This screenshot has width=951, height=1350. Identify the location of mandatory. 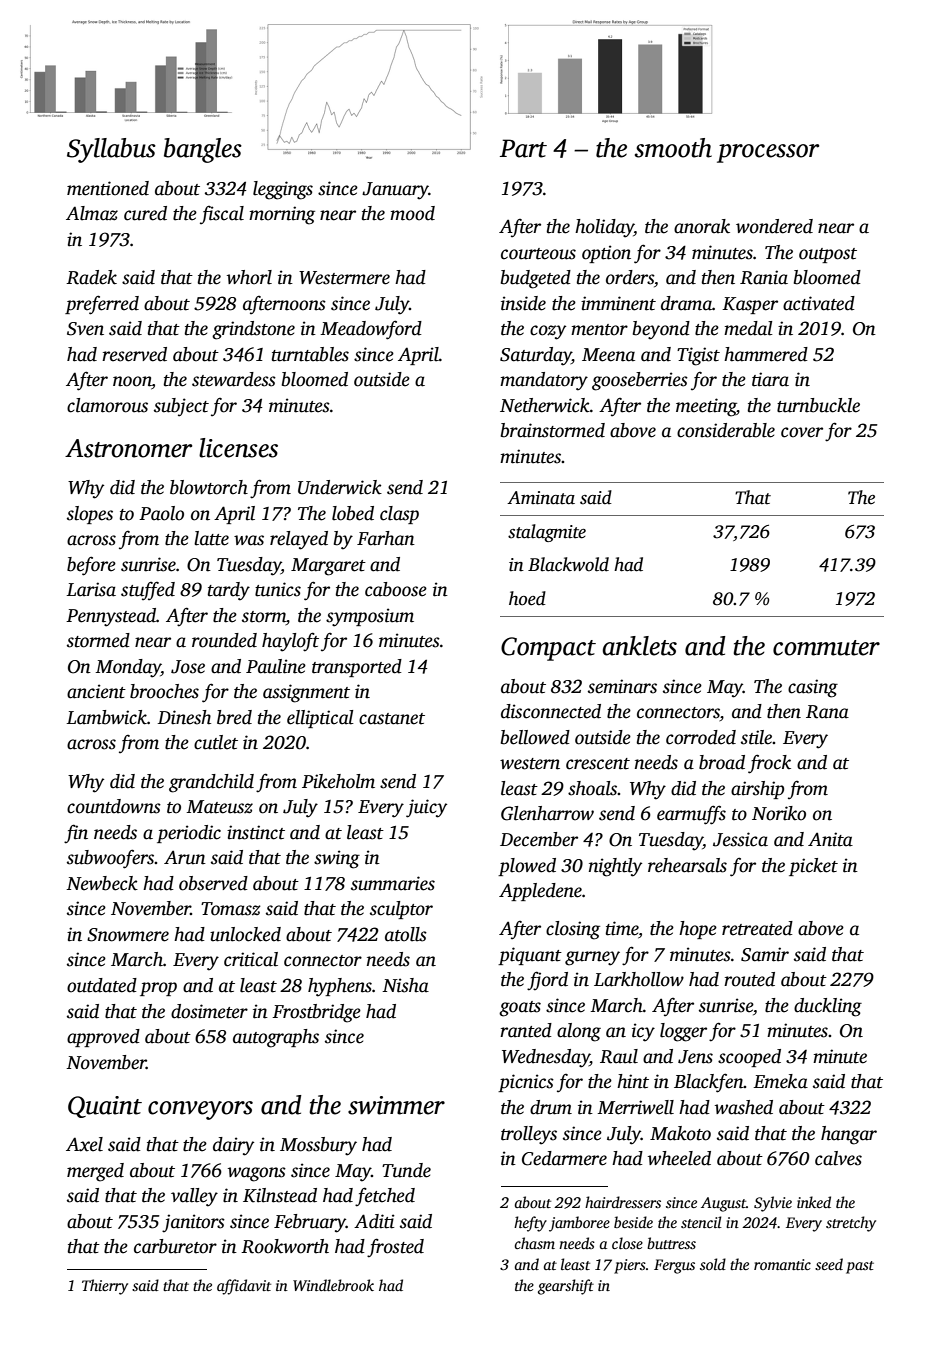
(544, 381).
